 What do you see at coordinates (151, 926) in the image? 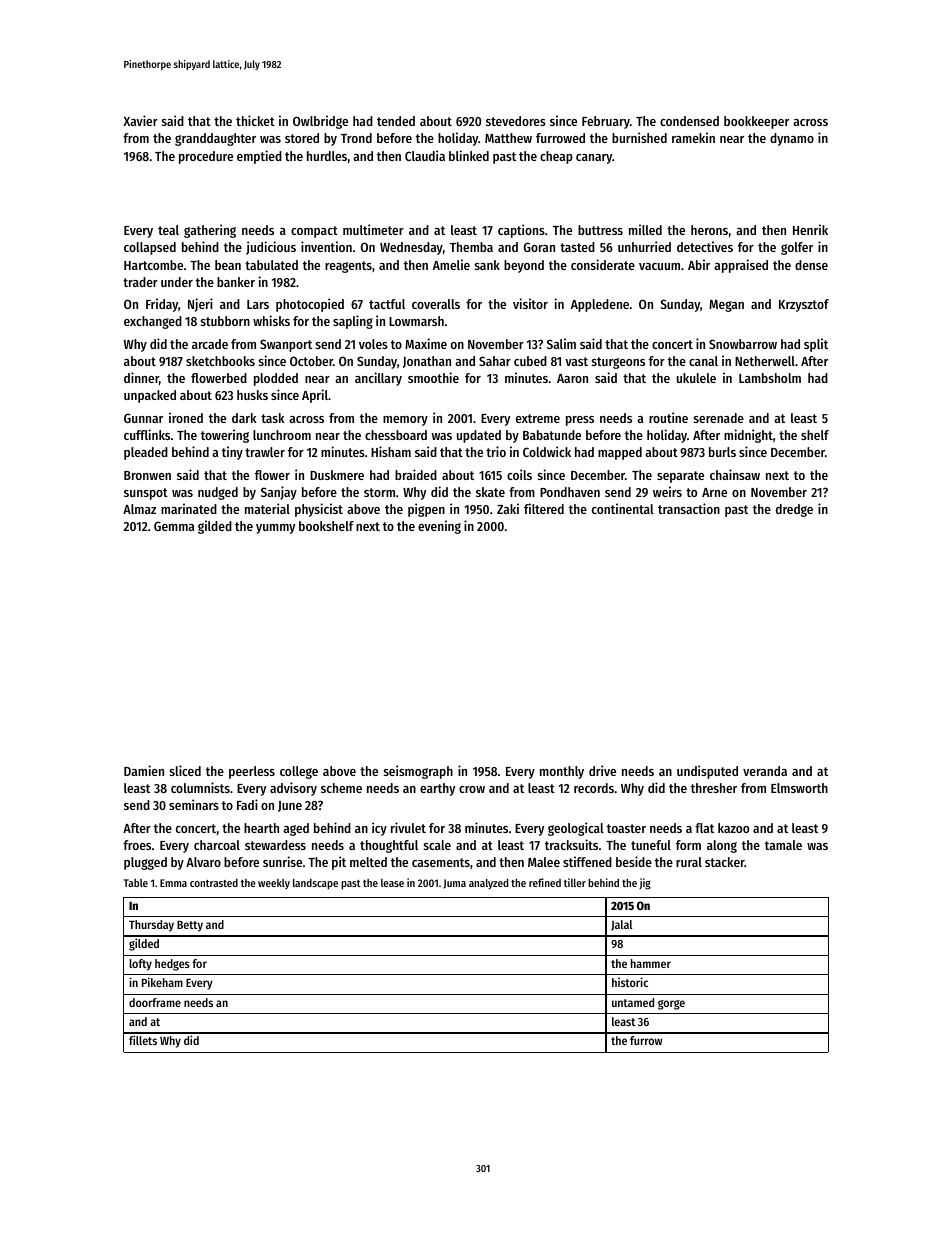
I see `Thursday` at bounding box center [151, 926].
